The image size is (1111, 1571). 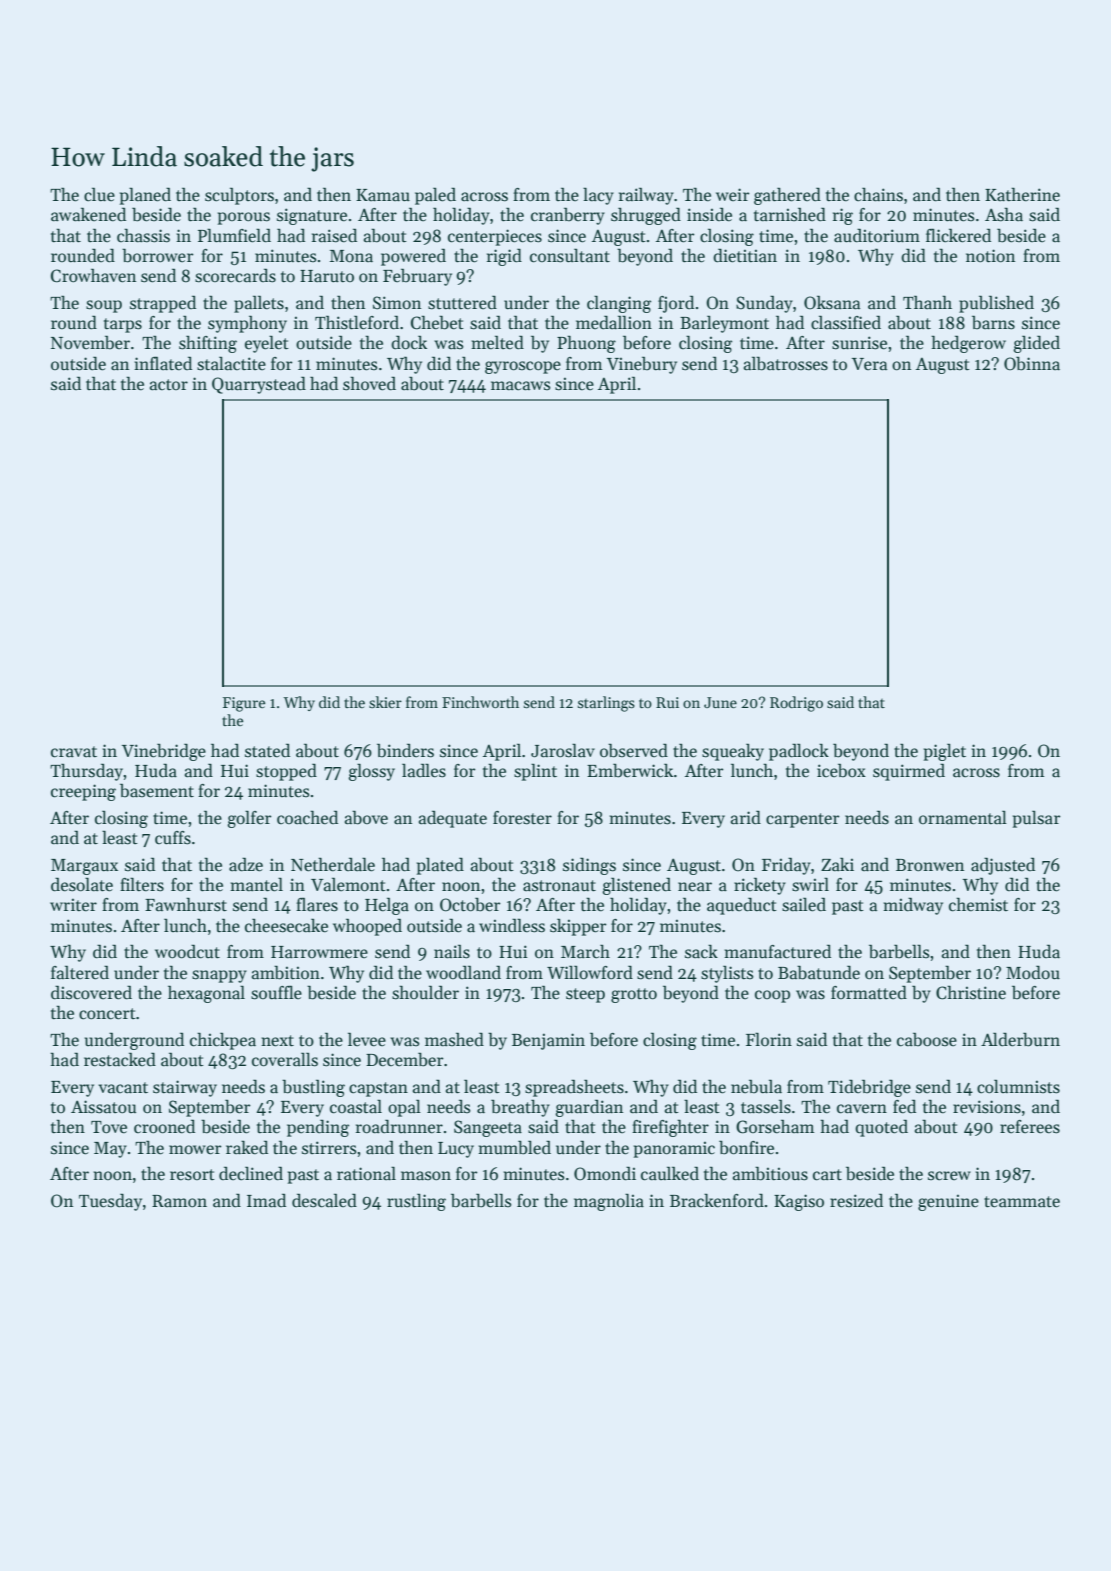 I want to click on weir, so click(x=733, y=195).
